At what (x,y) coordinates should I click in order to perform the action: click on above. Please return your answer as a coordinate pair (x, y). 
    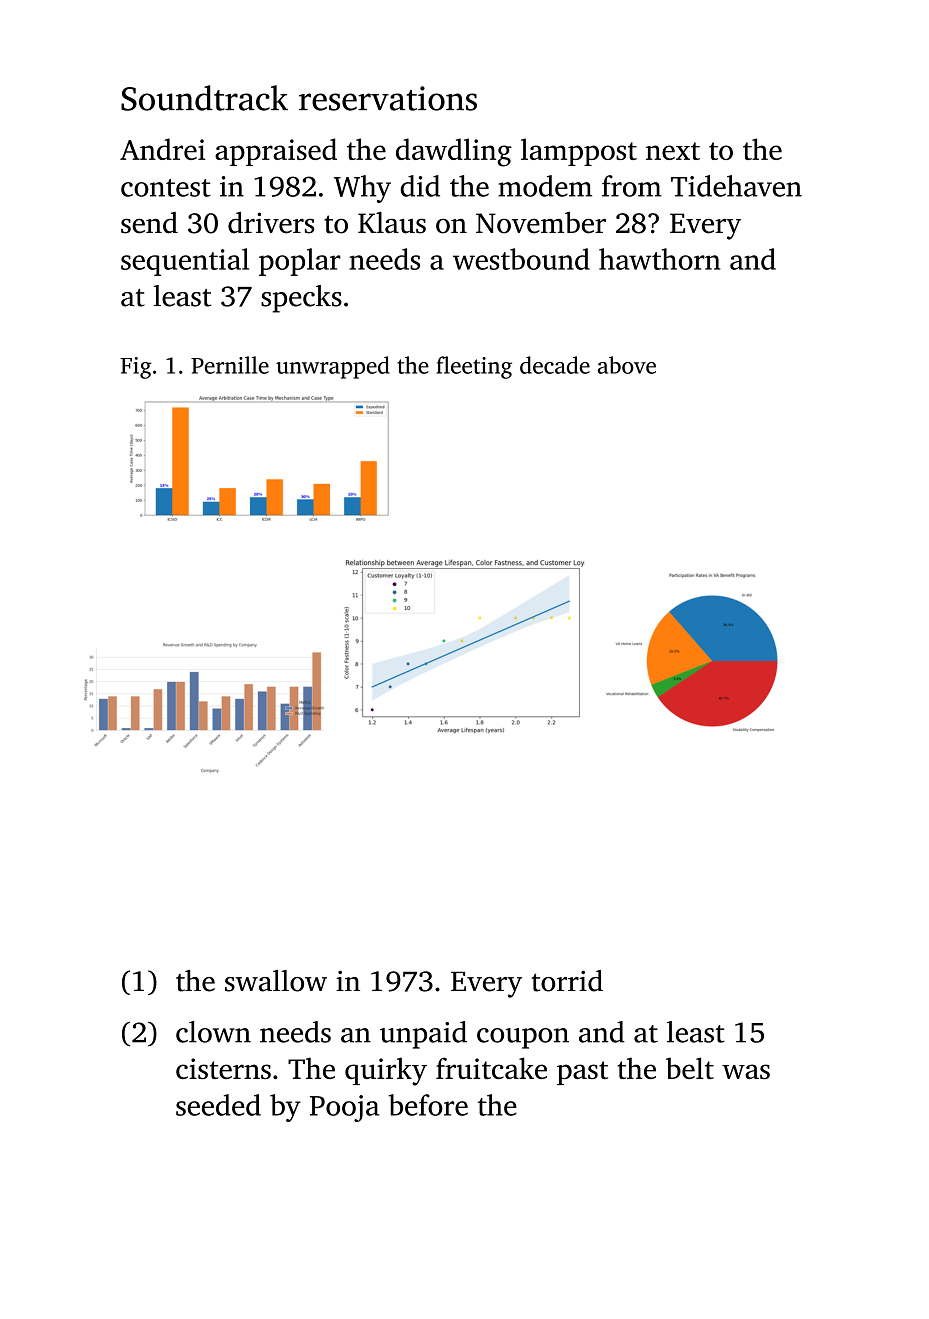
    Looking at the image, I should click on (627, 365).
